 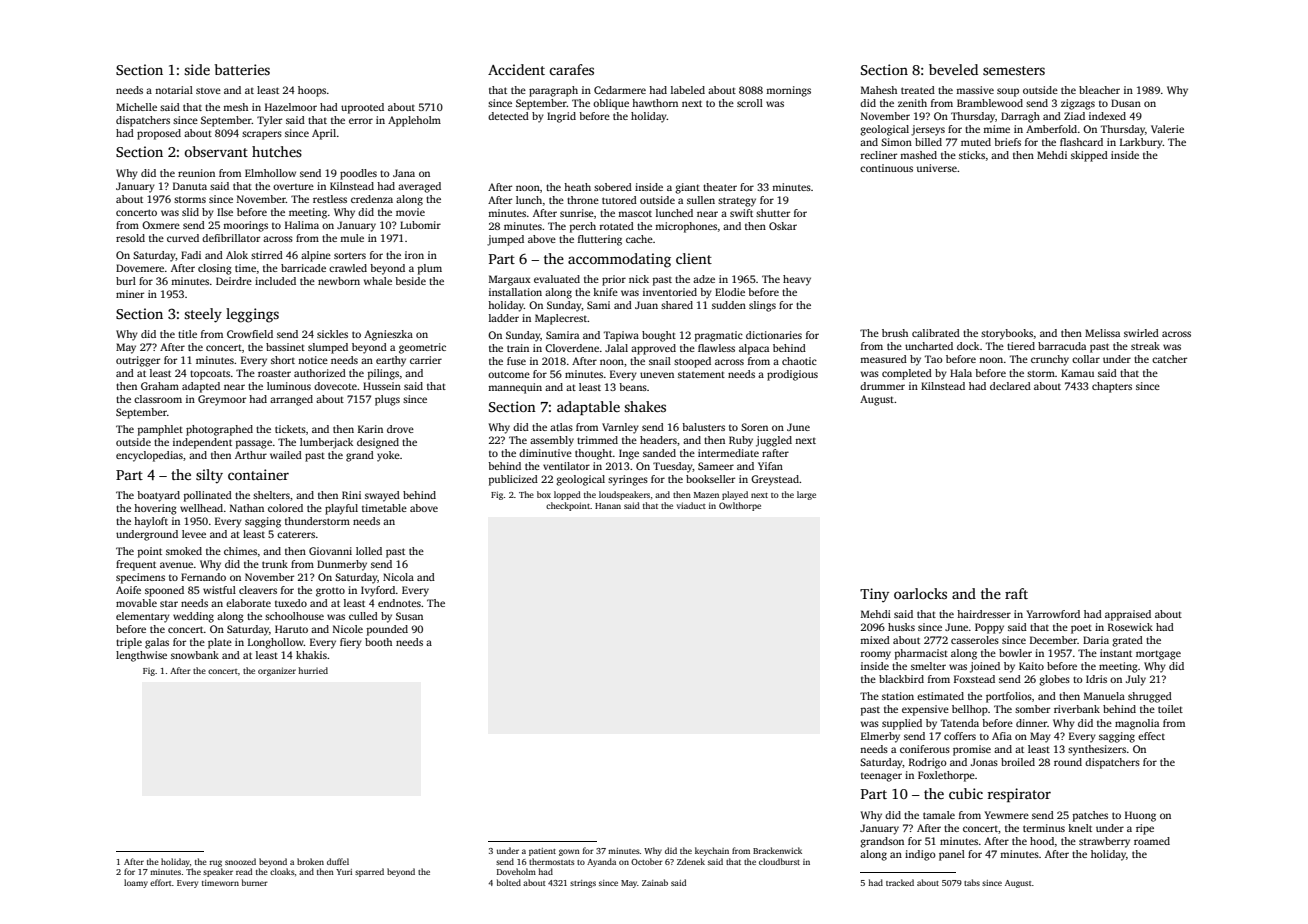 I want to click on burner, so click(x=255, y=882).
